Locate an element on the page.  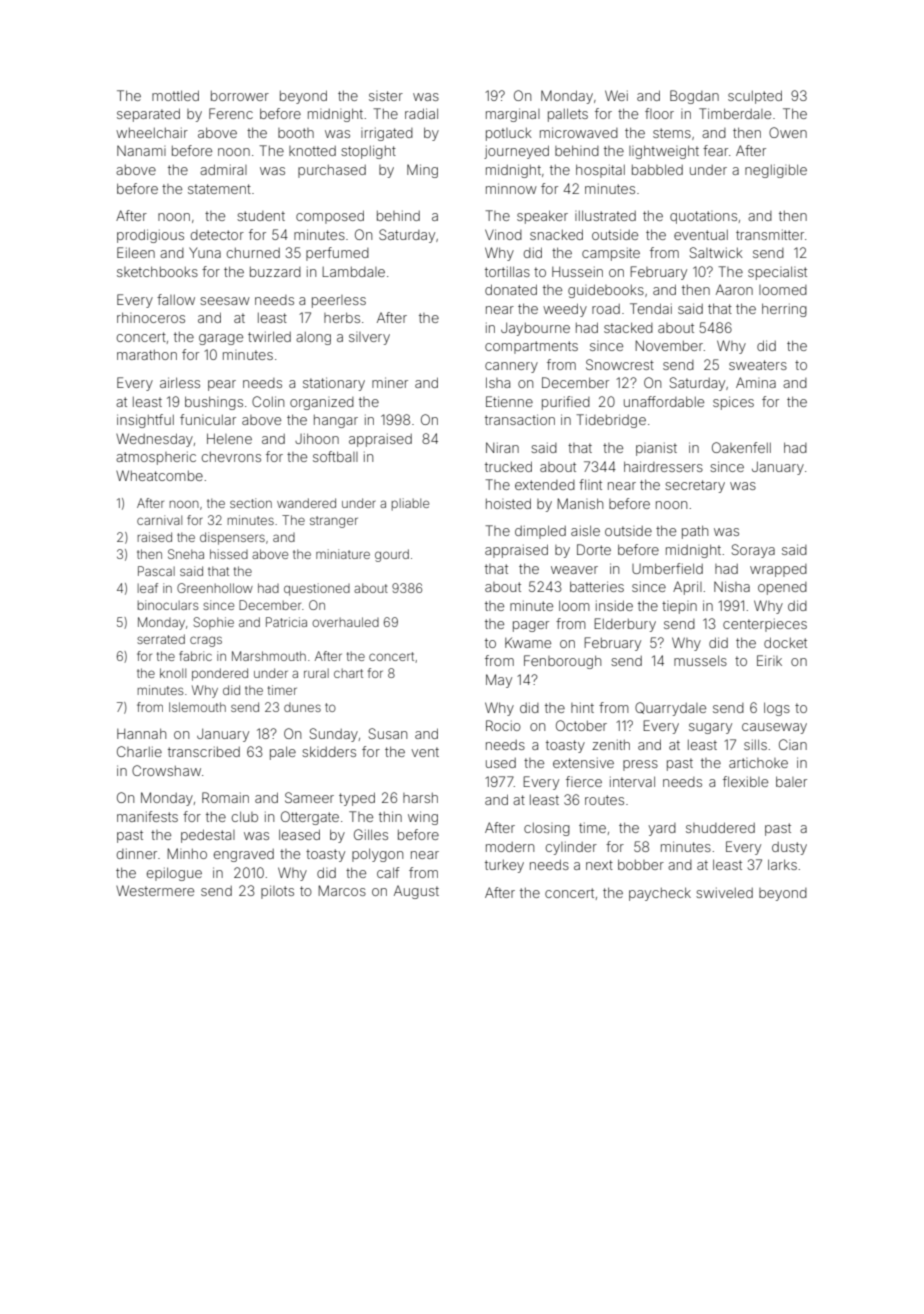
quotations is located at coordinates (703, 217).
